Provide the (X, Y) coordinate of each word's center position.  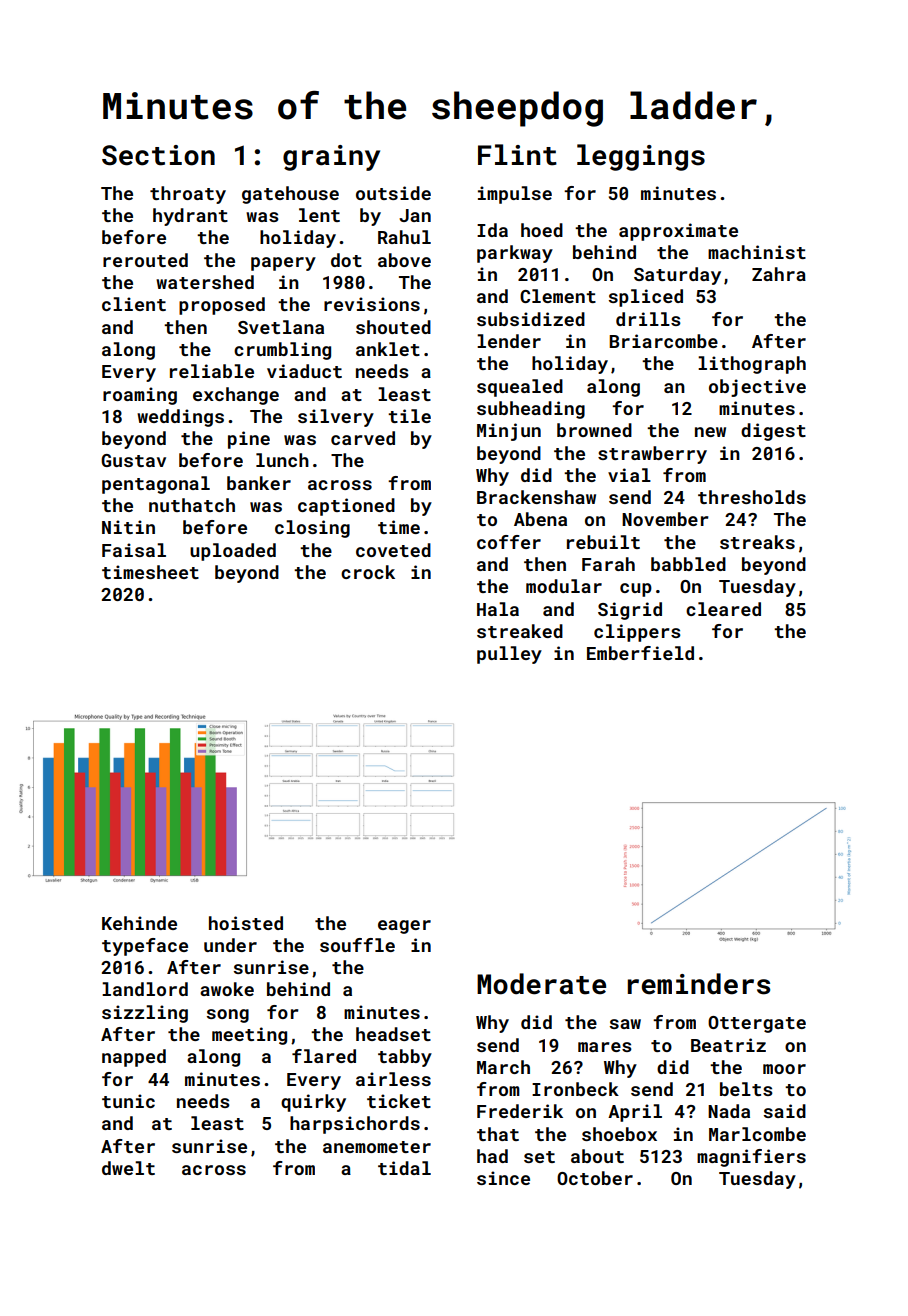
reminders (699, 984)
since (503, 1178)
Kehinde (139, 923)
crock (368, 572)
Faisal (134, 550)
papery (283, 264)
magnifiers (751, 1158)
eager (404, 927)
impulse (515, 195)
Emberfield (640, 653)
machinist (757, 252)
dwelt (128, 1168)
